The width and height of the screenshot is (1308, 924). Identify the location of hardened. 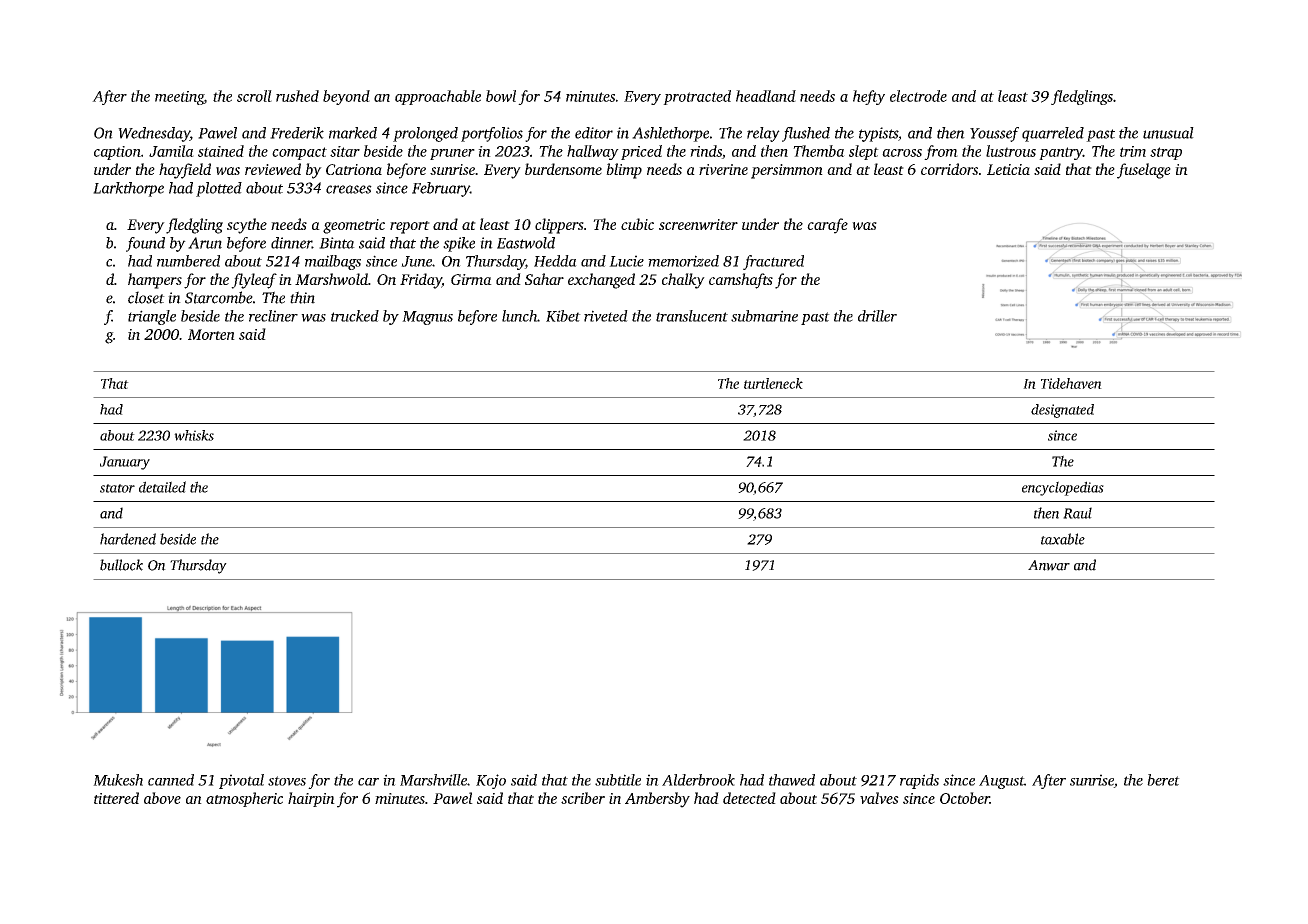
(128, 539).
